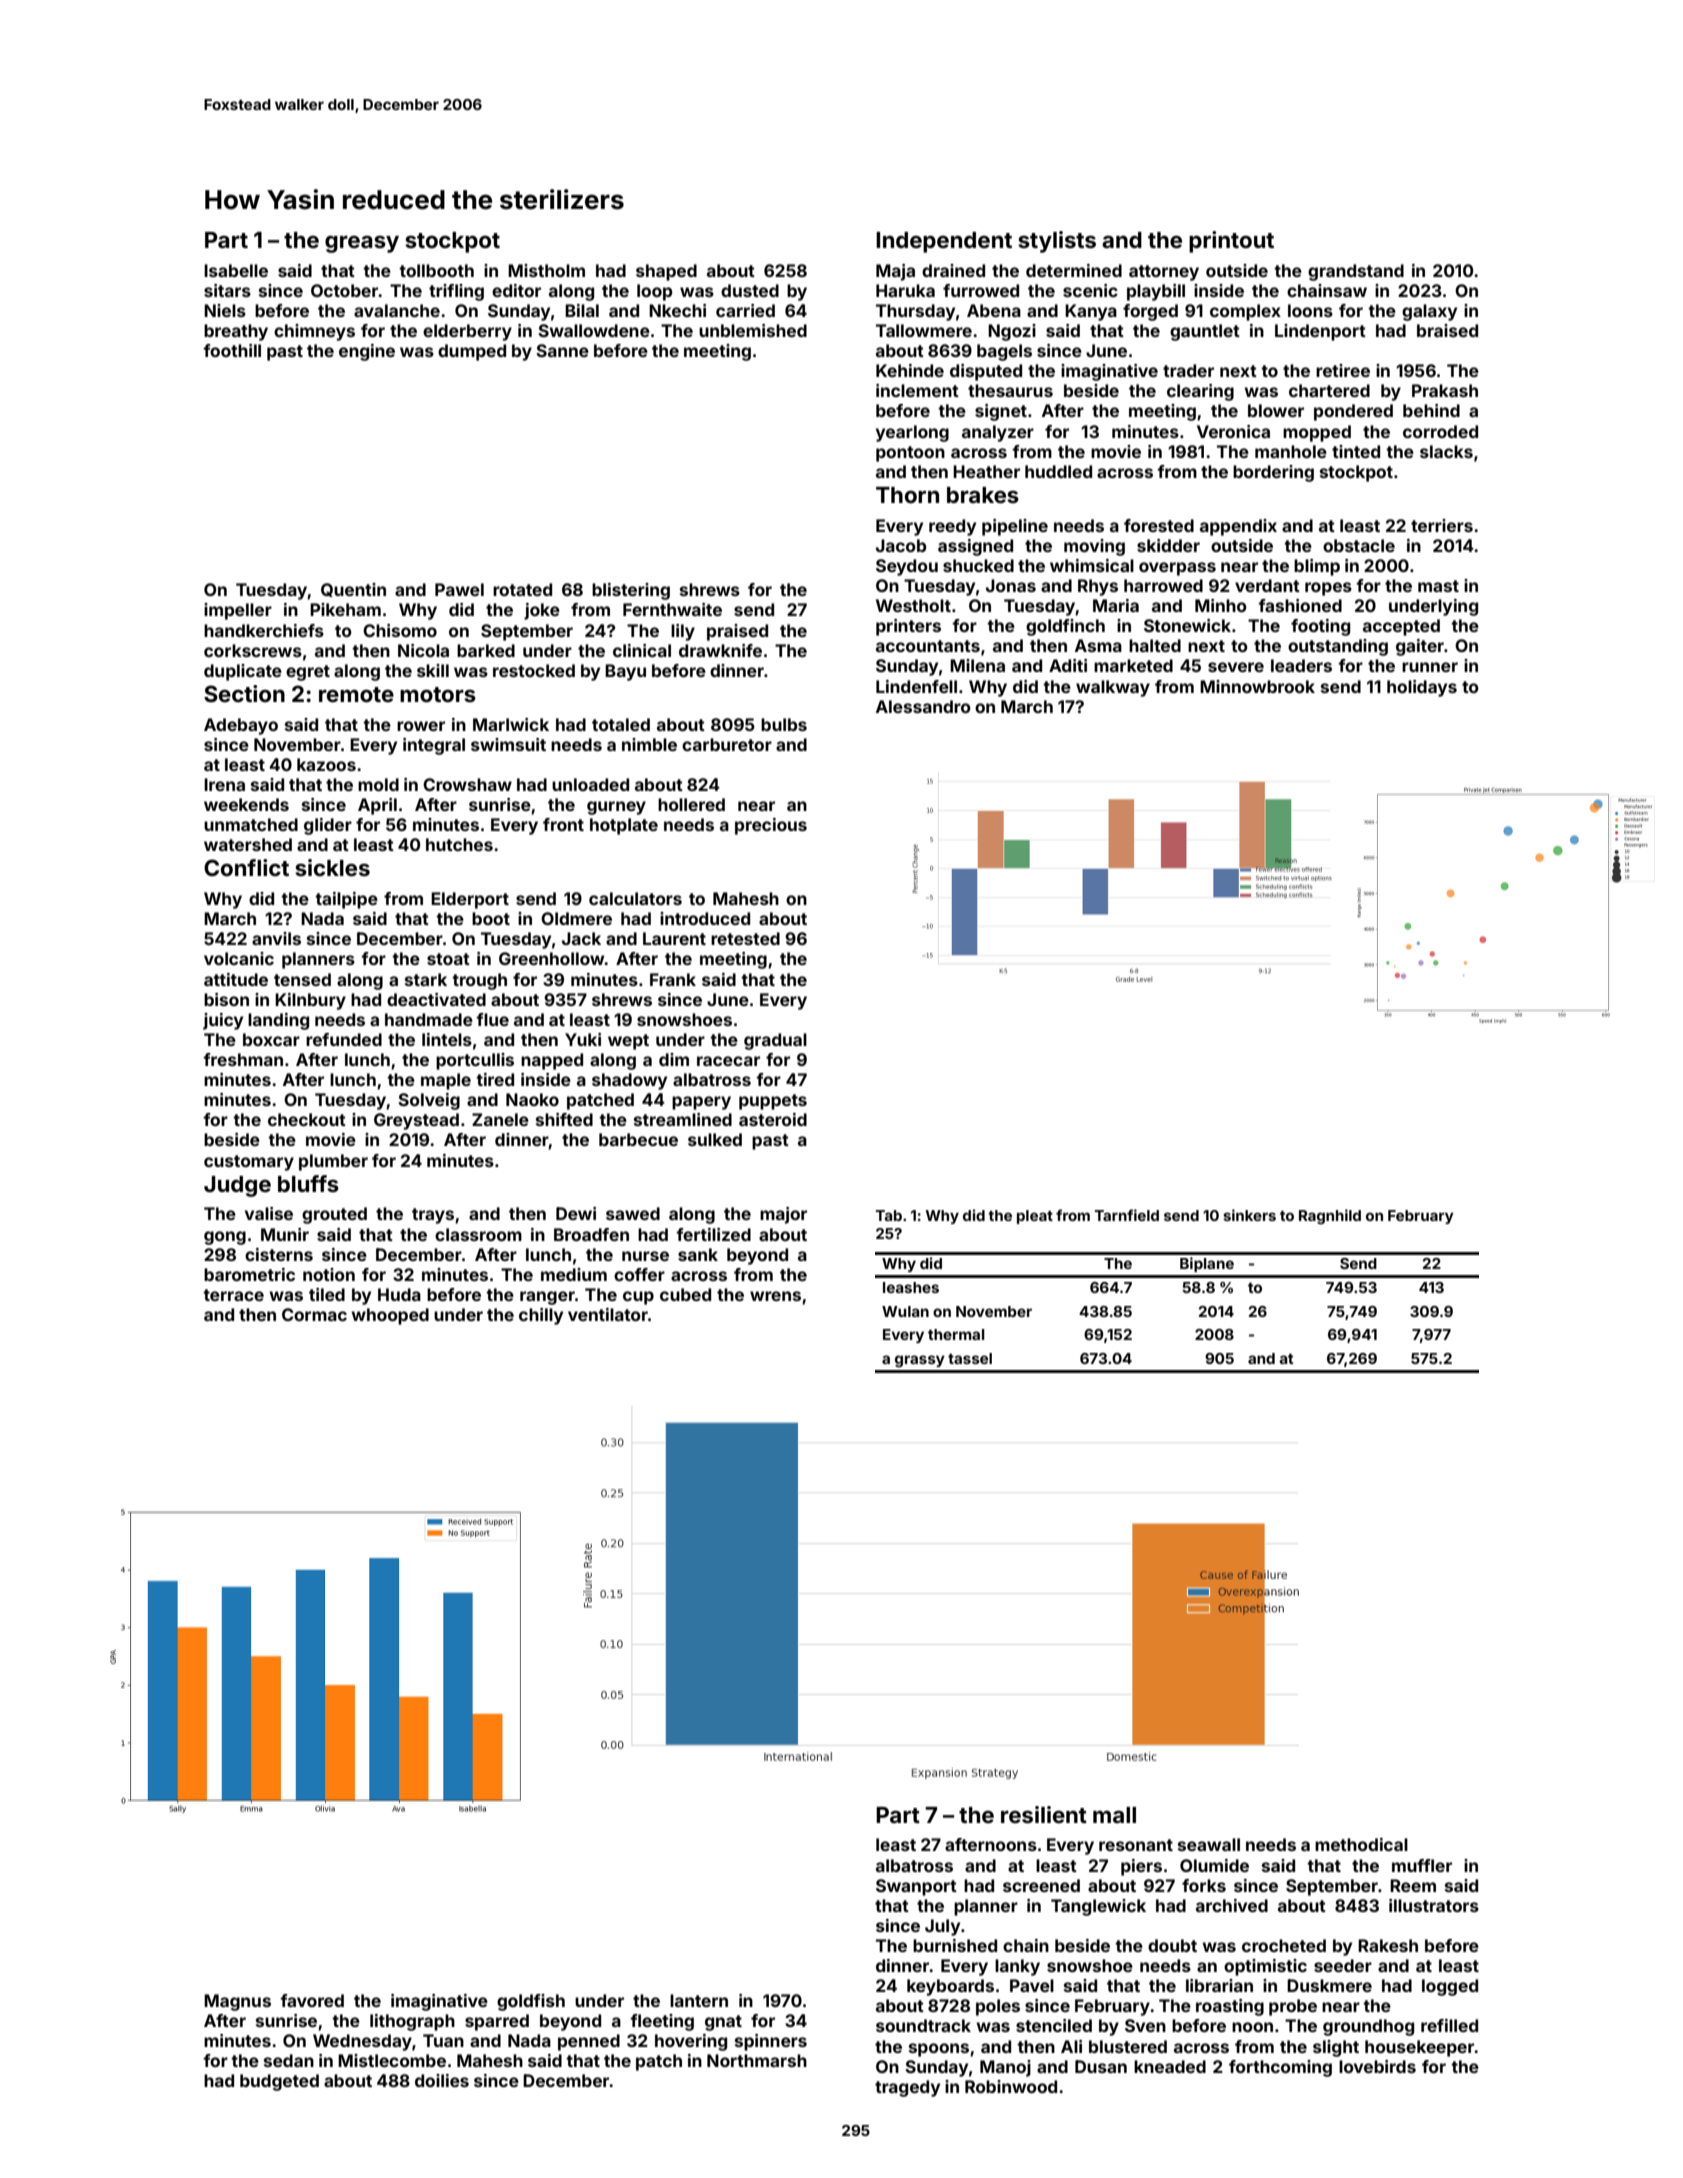 The image size is (1683, 2178). What do you see at coordinates (279, 2082) in the document?
I see `budgeted` at bounding box center [279, 2082].
